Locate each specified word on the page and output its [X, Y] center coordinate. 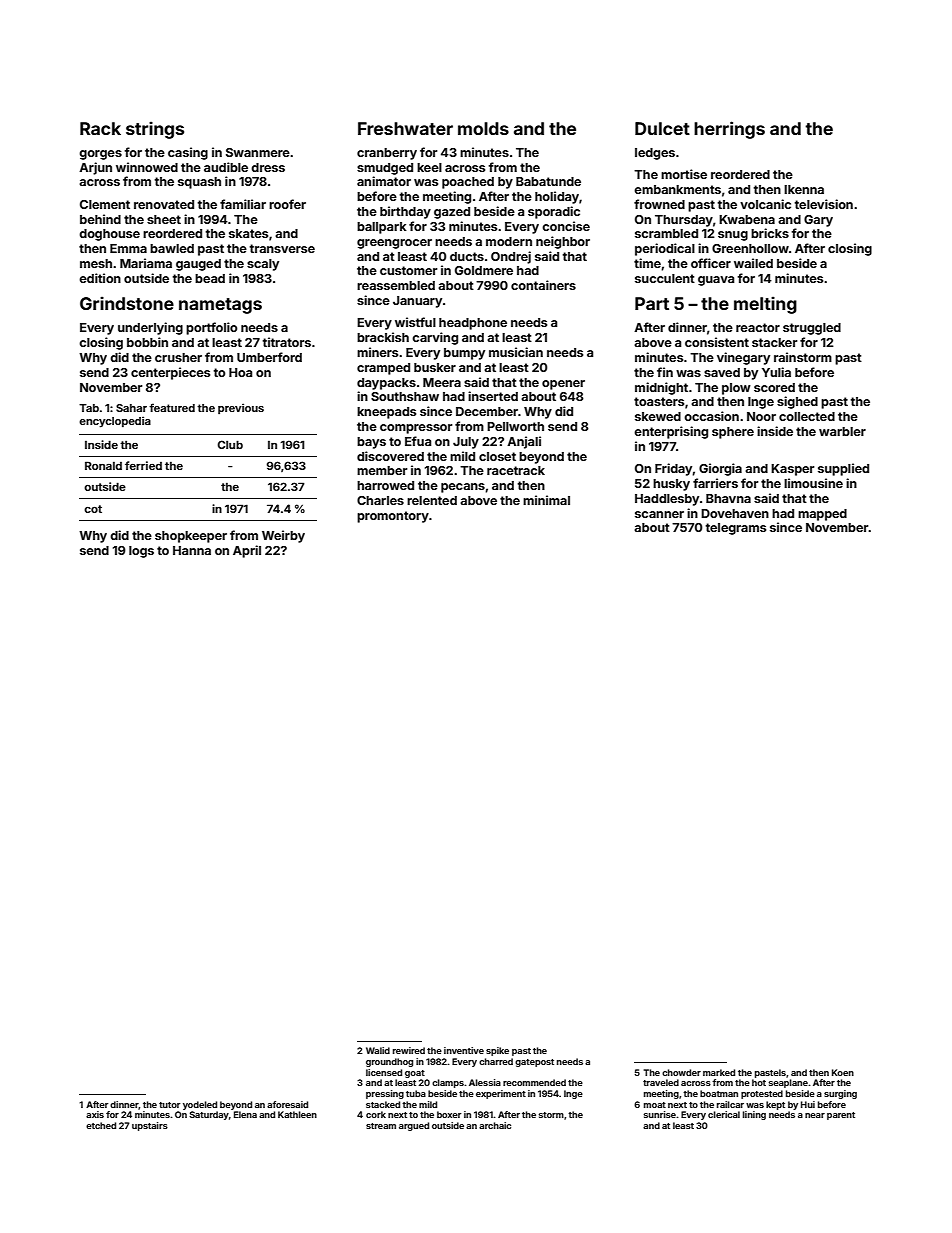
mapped [822, 515]
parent [841, 1116]
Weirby [283, 536]
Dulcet [662, 128]
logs [141, 552]
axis [95, 1114]
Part [652, 303]
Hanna [192, 550]
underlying [150, 328]
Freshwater [405, 128]
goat [415, 1074]
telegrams [736, 529]
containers [543, 285]
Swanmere [258, 152]
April [247, 551]
